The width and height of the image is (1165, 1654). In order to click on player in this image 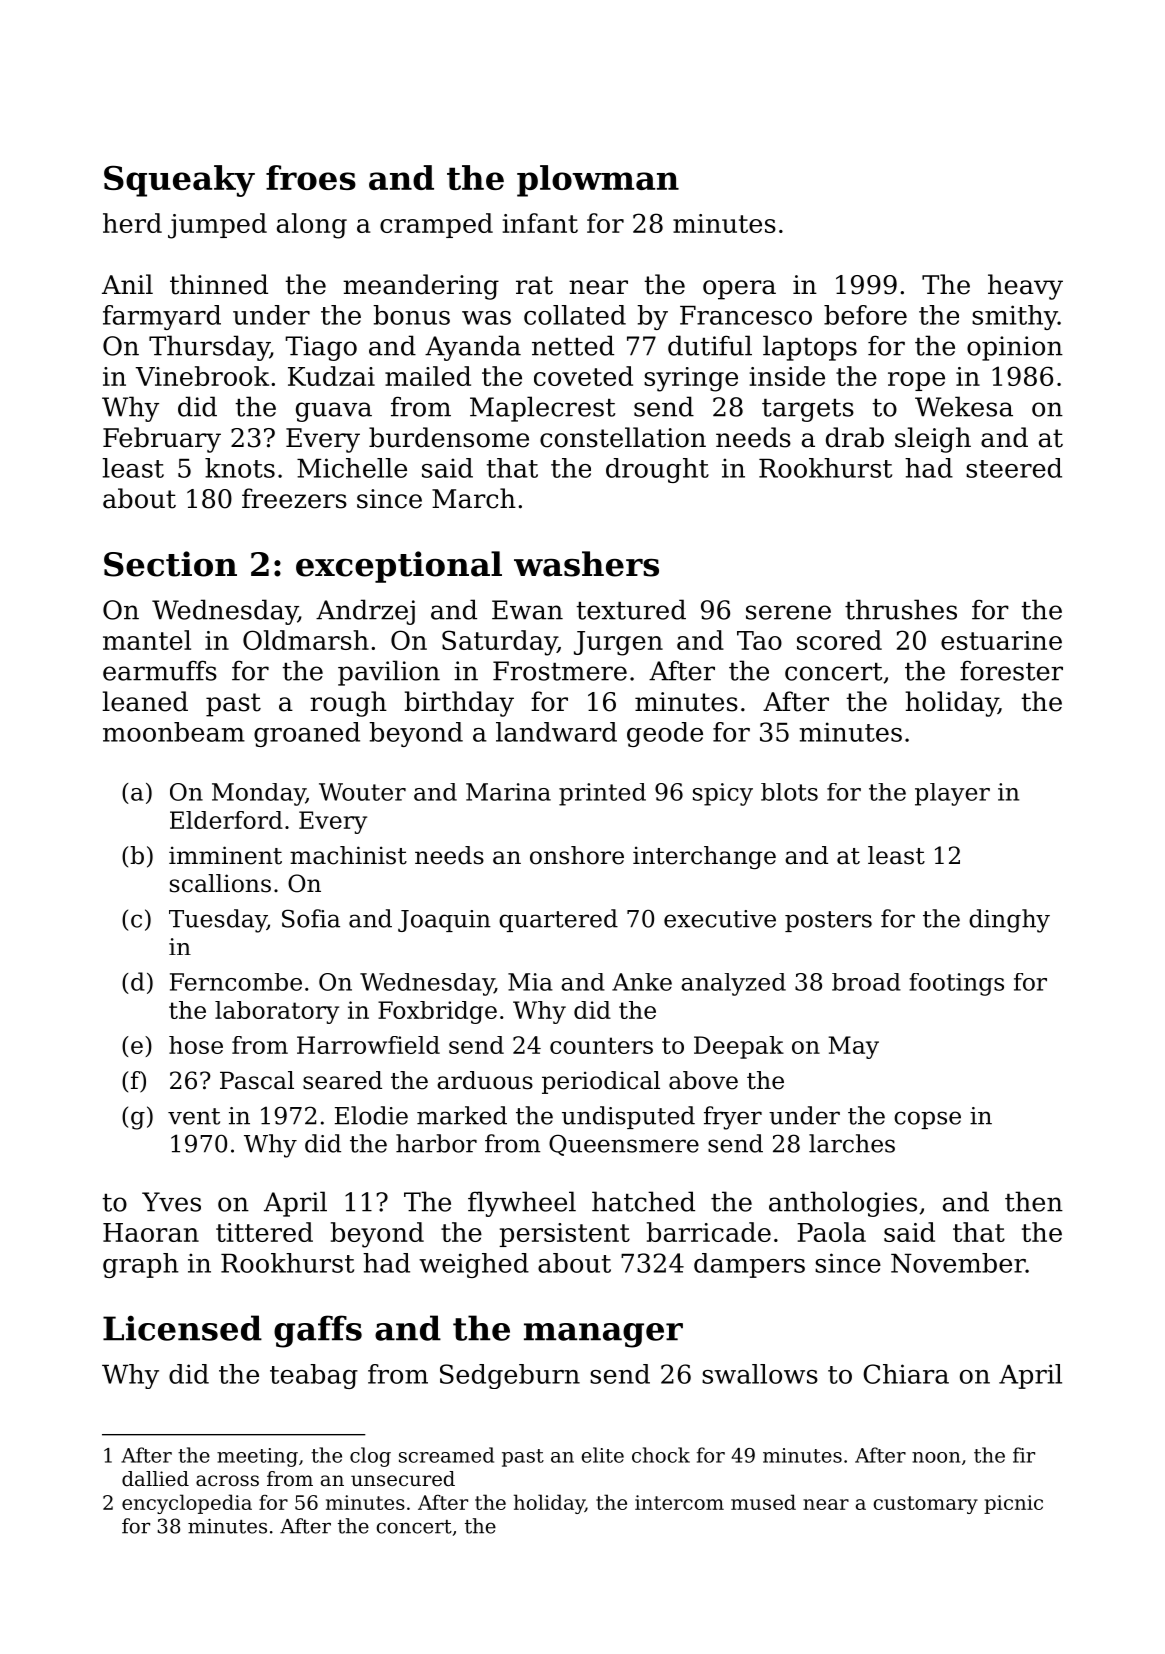, I will do `click(952, 794)`.
